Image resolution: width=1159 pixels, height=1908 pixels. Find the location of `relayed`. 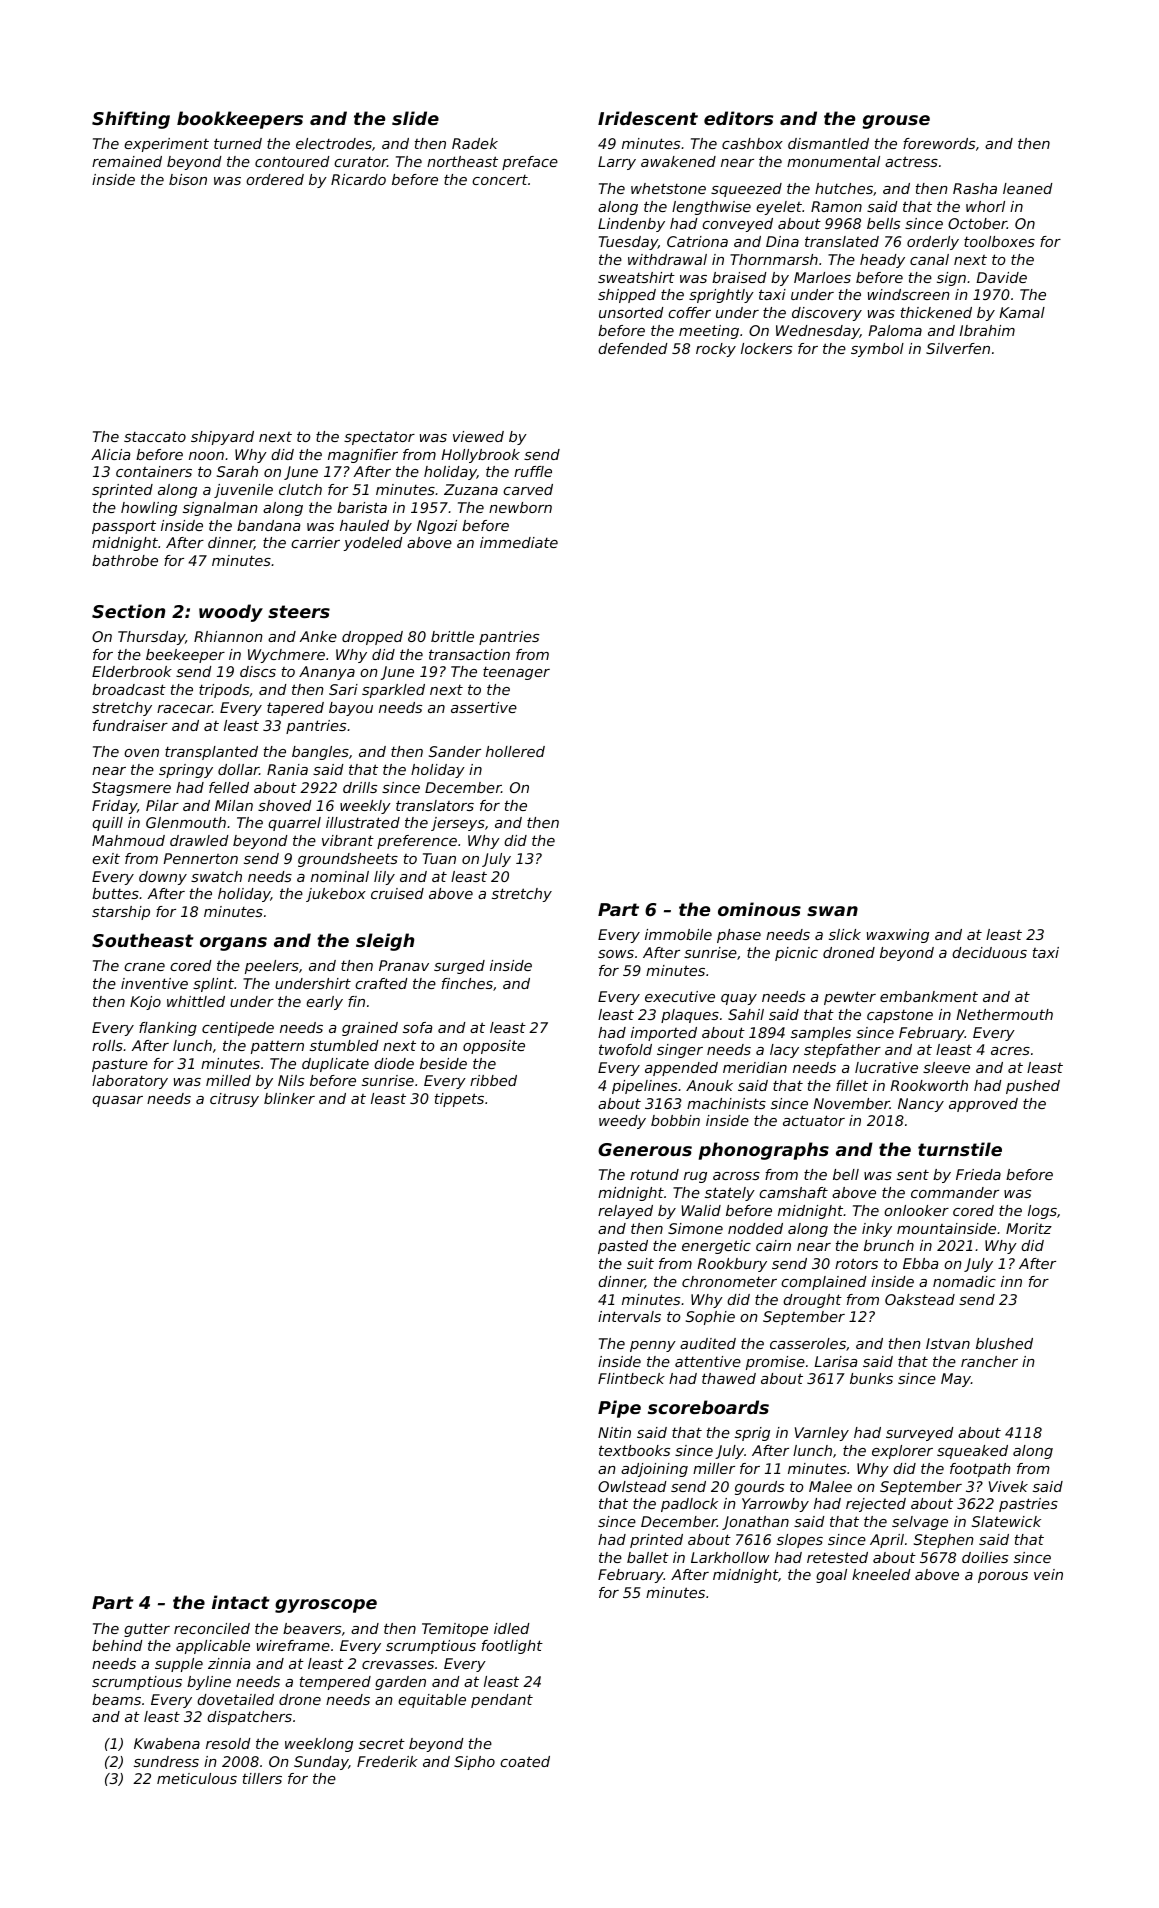

relayed is located at coordinates (625, 1212).
